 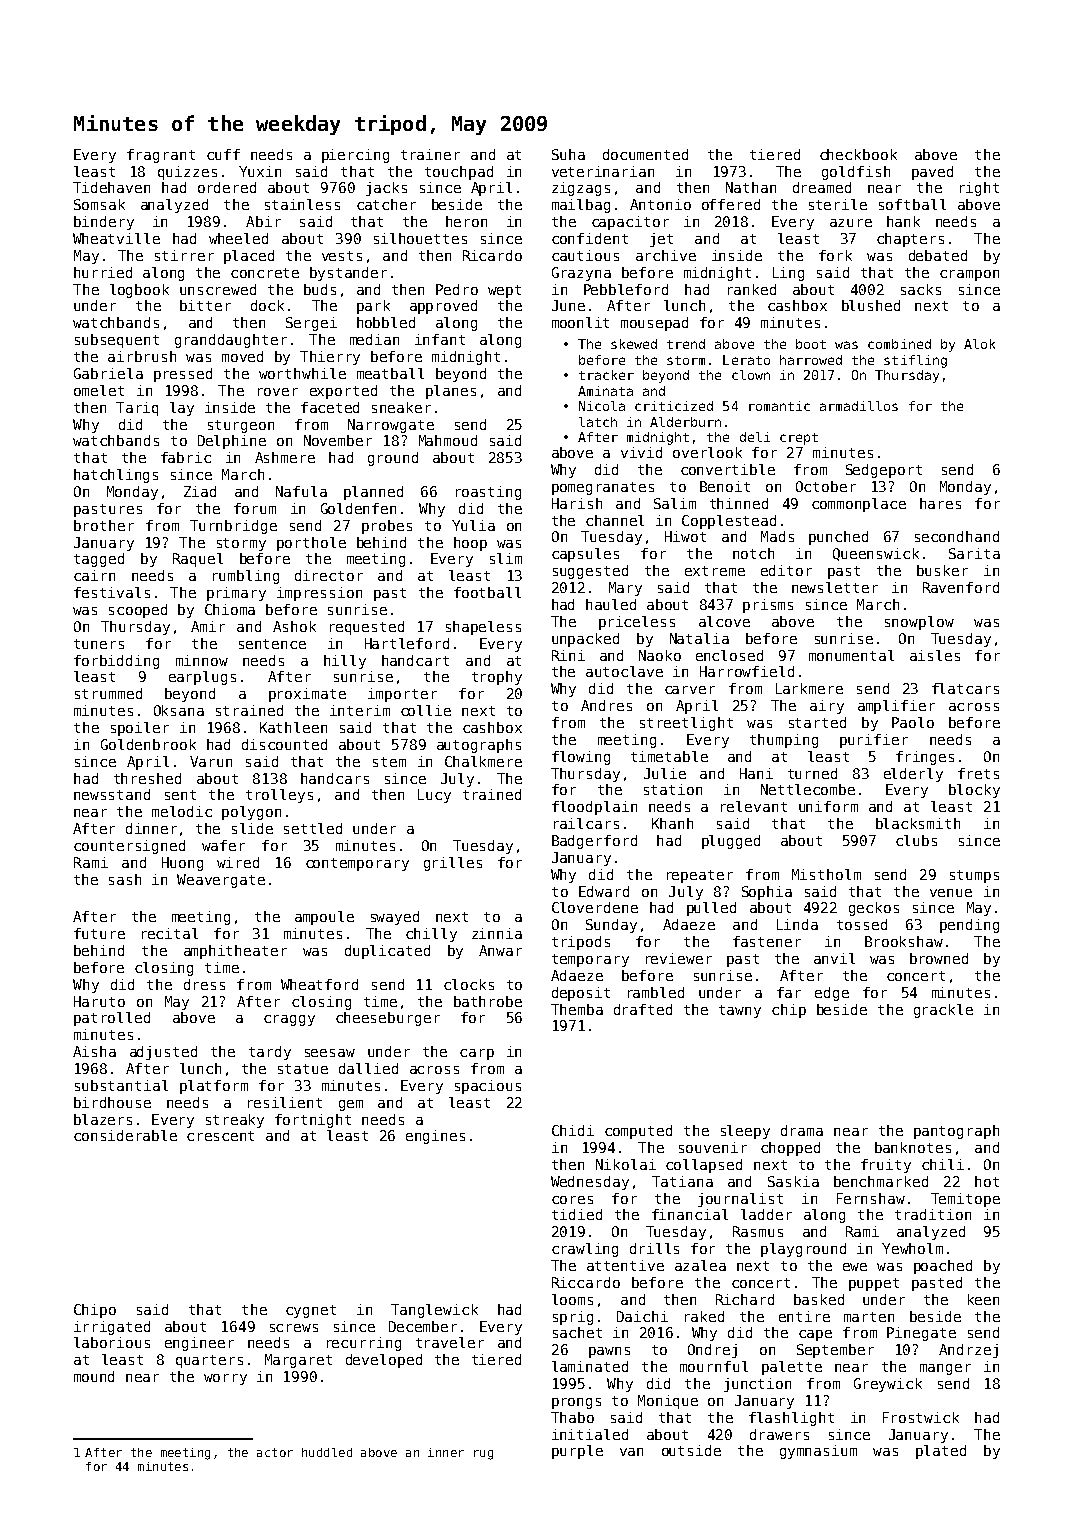 I want to click on actor, so click(x=275, y=1452).
